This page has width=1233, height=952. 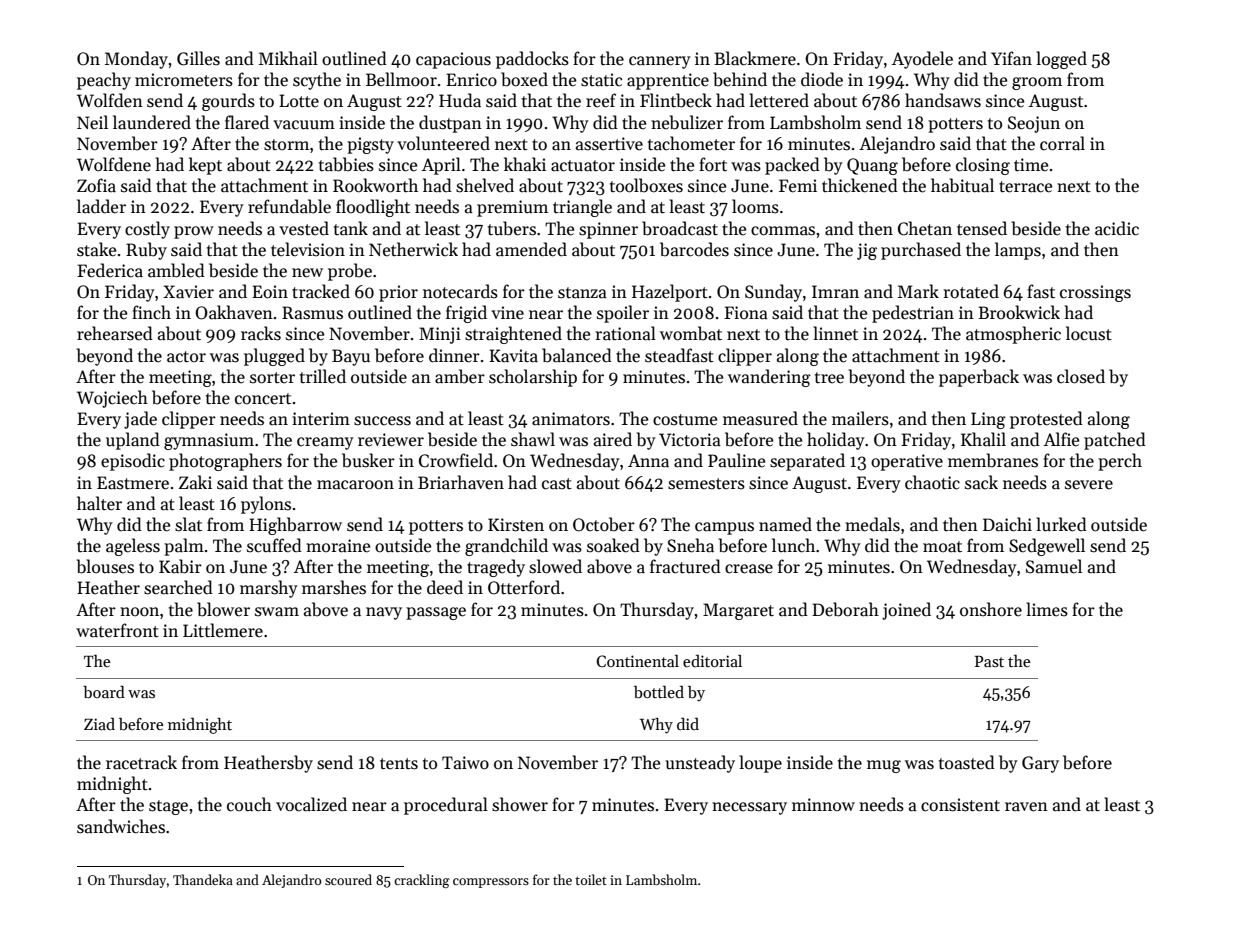 What do you see at coordinates (1089, 333) in the page?
I see `locust` at bounding box center [1089, 333].
